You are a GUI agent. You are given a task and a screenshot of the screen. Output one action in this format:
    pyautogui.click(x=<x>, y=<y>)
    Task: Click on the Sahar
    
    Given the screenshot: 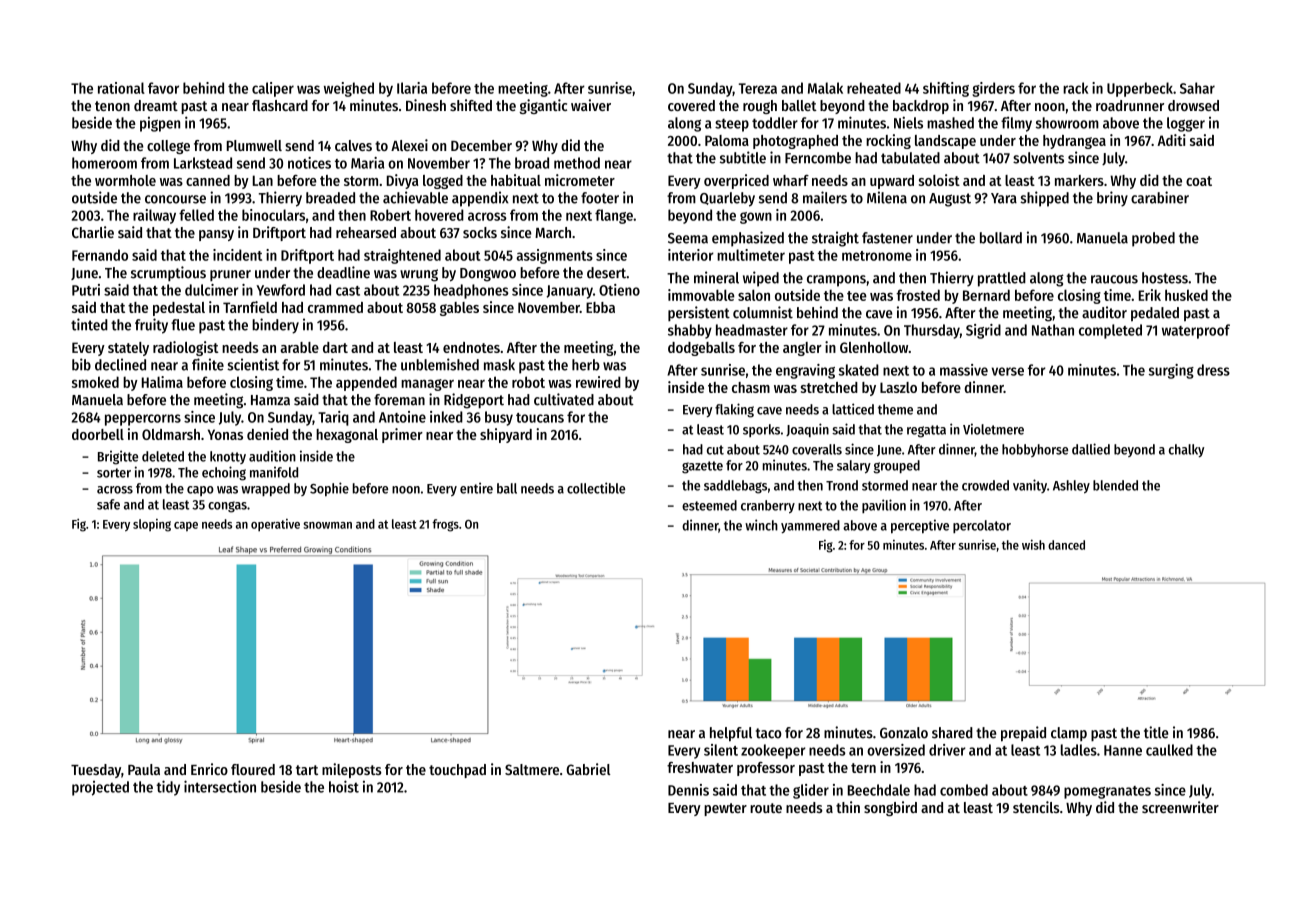 What is the action you would take?
    pyautogui.click(x=1197, y=88)
